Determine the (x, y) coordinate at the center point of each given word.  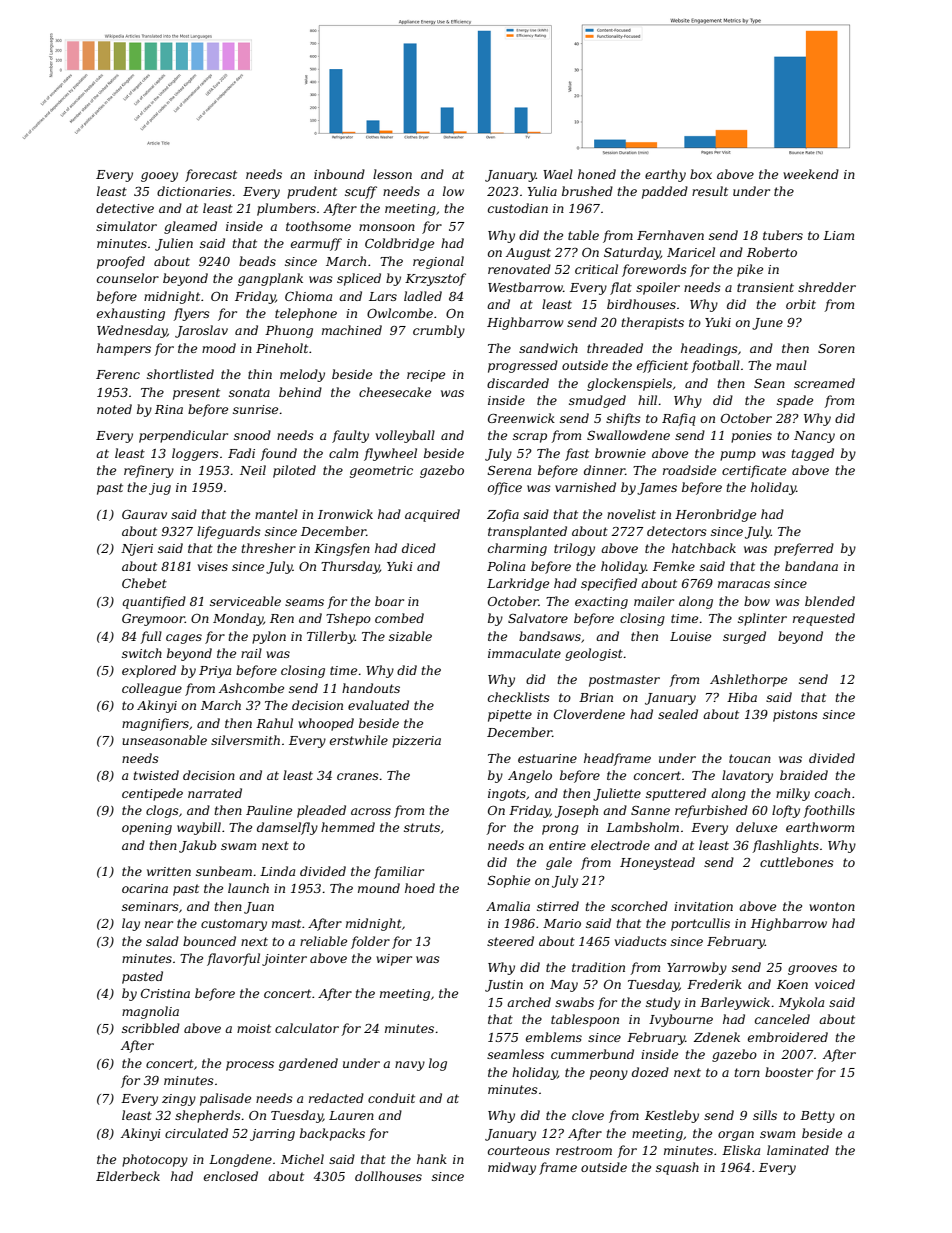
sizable (410, 636)
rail (251, 653)
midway (512, 1168)
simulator (126, 226)
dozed (650, 1072)
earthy (665, 175)
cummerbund (592, 1054)
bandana (811, 566)
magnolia (150, 1012)
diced (419, 548)
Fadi (241, 453)
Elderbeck (128, 1176)
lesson (392, 174)
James (657, 489)
